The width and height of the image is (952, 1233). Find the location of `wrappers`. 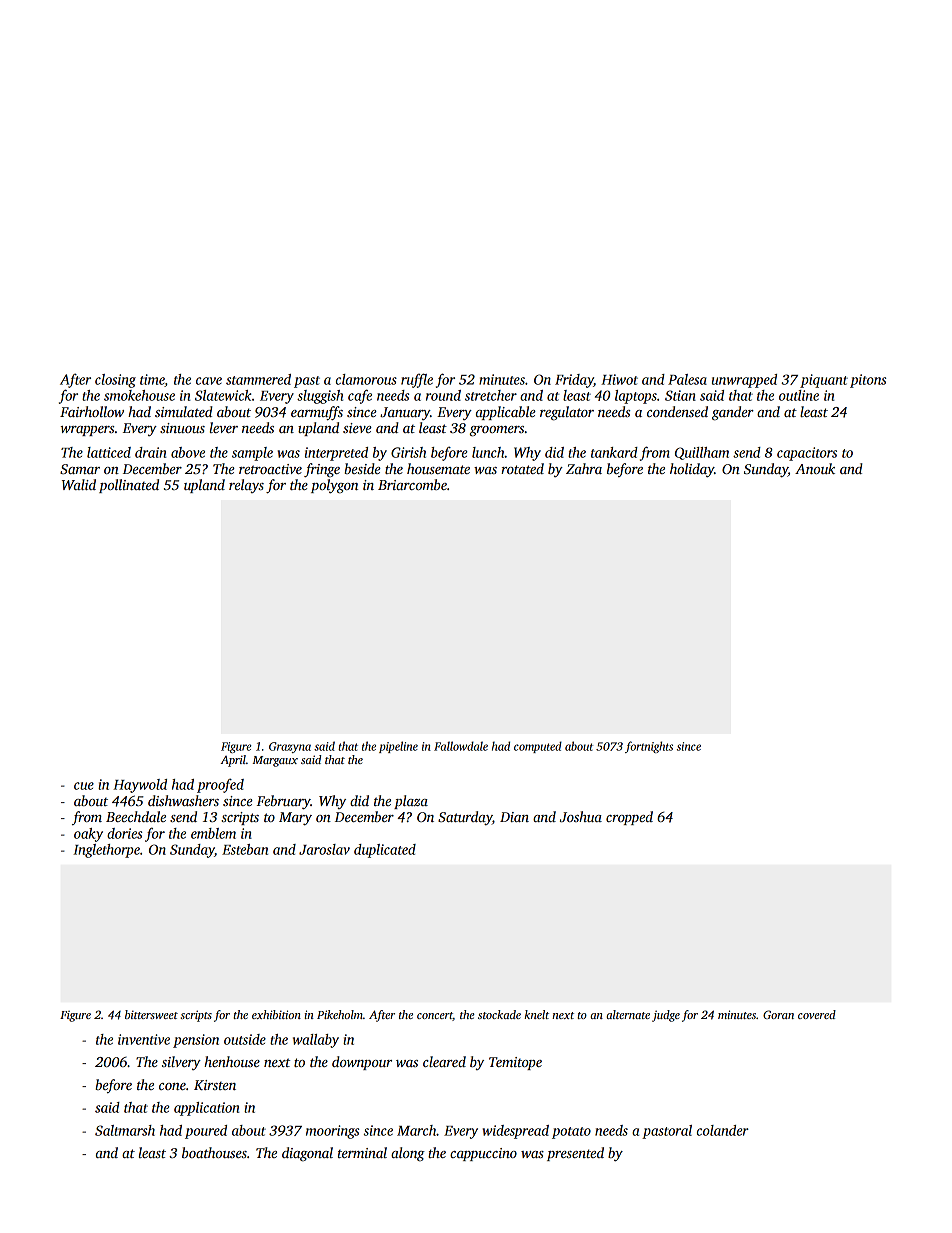

wrappers is located at coordinates (87, 431).
